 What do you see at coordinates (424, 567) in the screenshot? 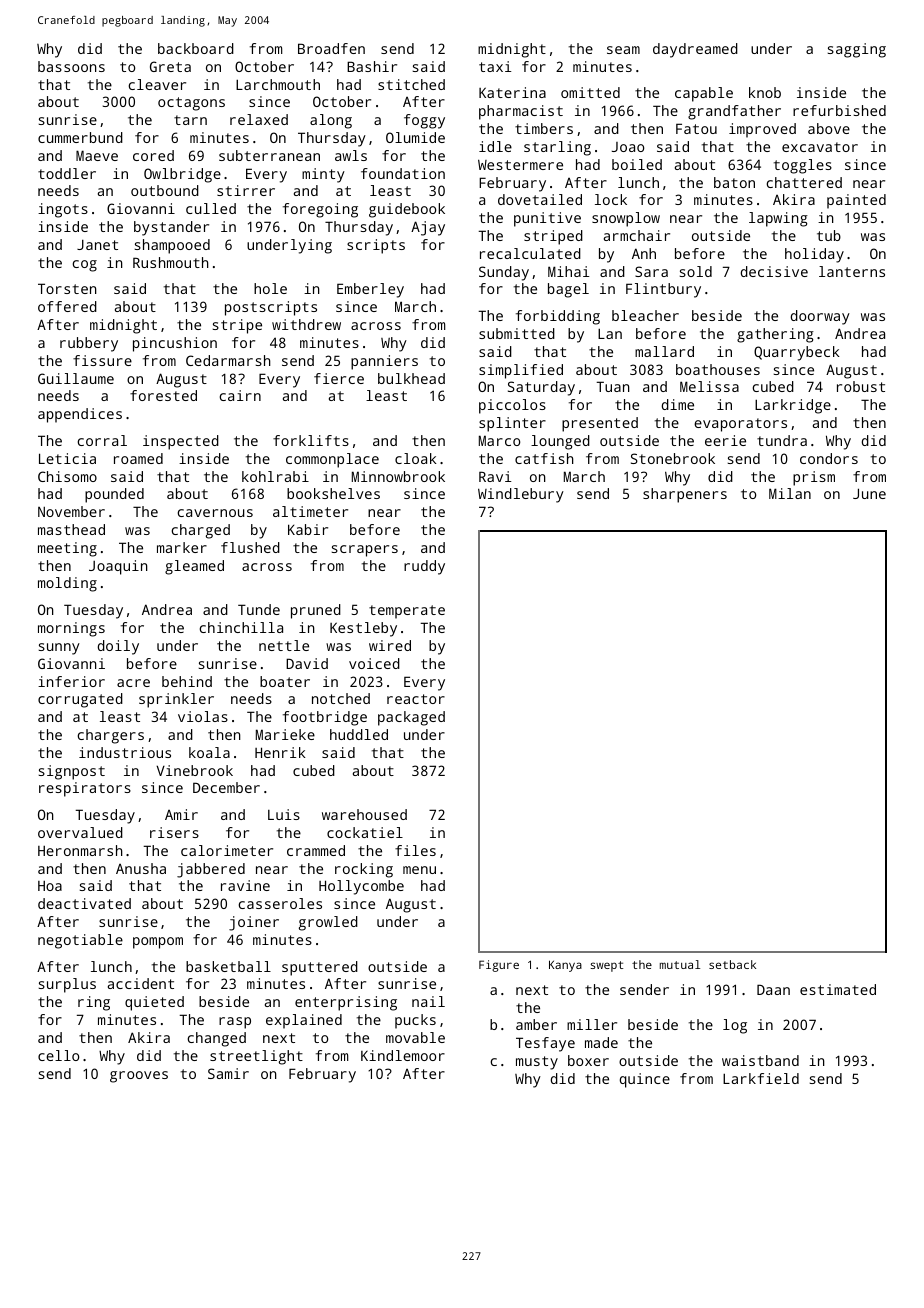
I see `ruddy` at bounding box center [424, 567].
